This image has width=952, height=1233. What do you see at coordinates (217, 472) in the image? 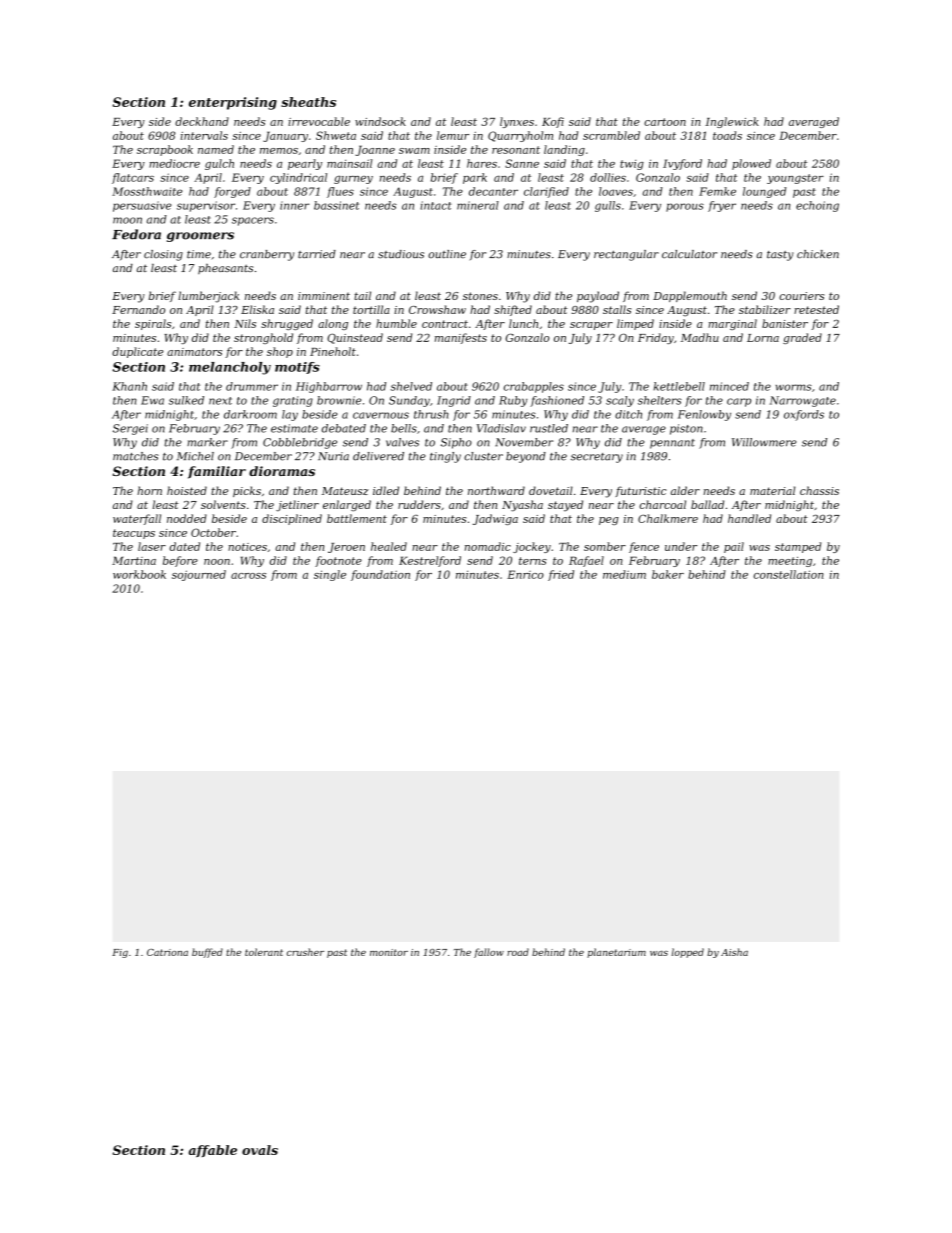
I see `familiar` at bounding box center [217, 472].
